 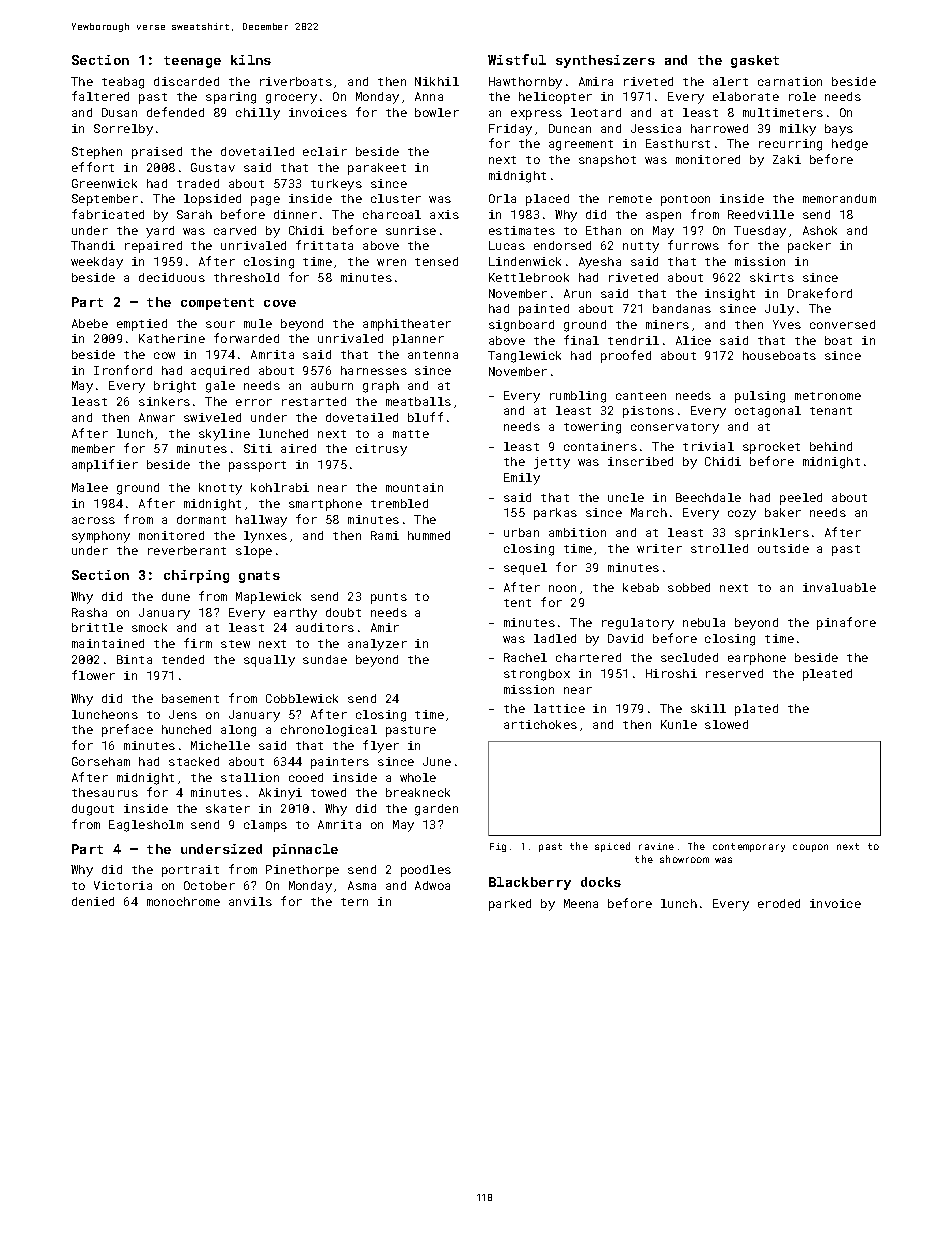 What do you see at coordinates (157, 417) in the page?
I see `Anwar` at bounding box center [157, 417].
